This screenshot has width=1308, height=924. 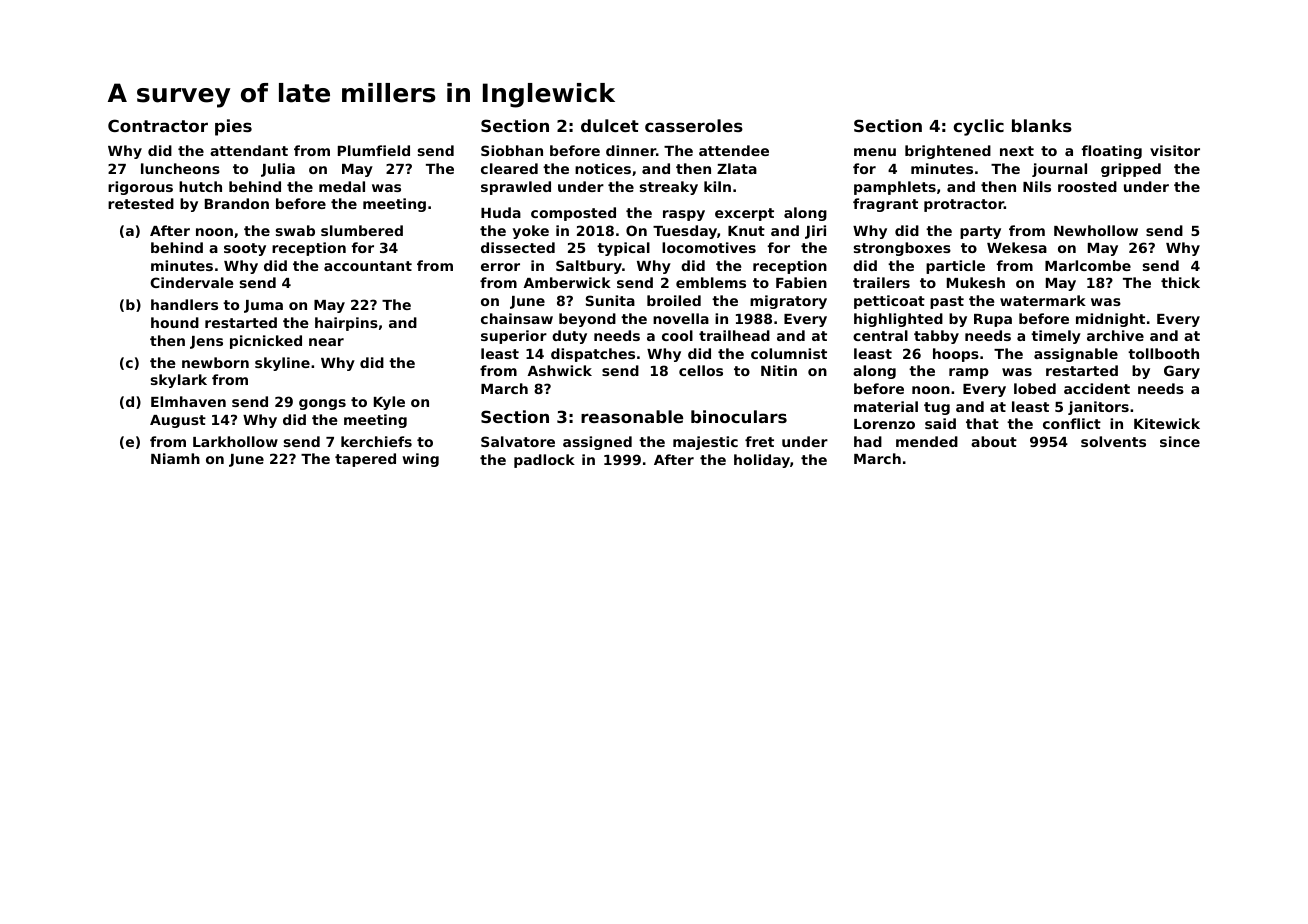 What do you see at coordinates (175, 322) in the screenshot?
I see `hound` at bounding box center [175, 322].
